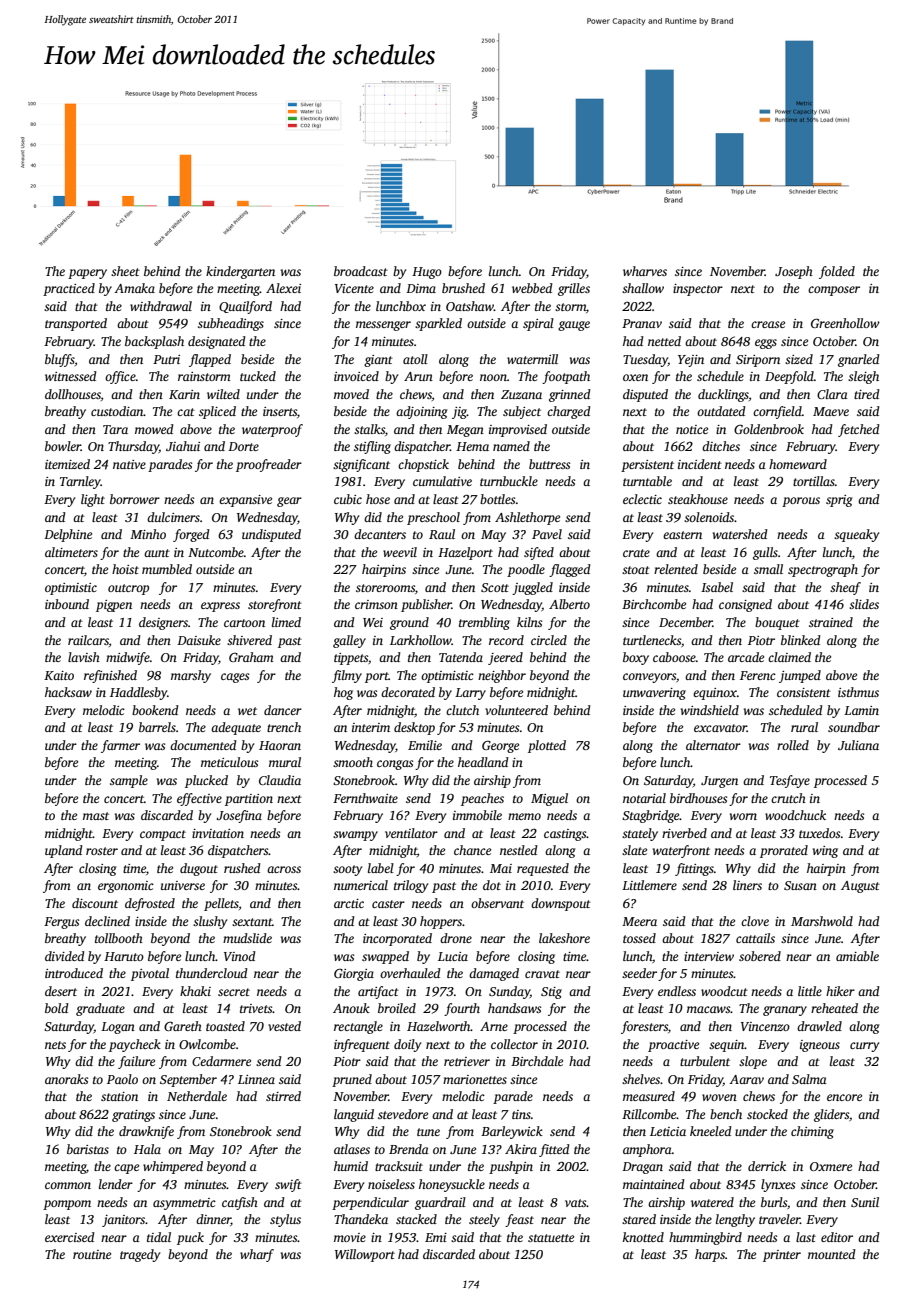 The image size is (924, 1308). Describe the element at coordinates (636, 553) in the image. I see `crate` at that location.
